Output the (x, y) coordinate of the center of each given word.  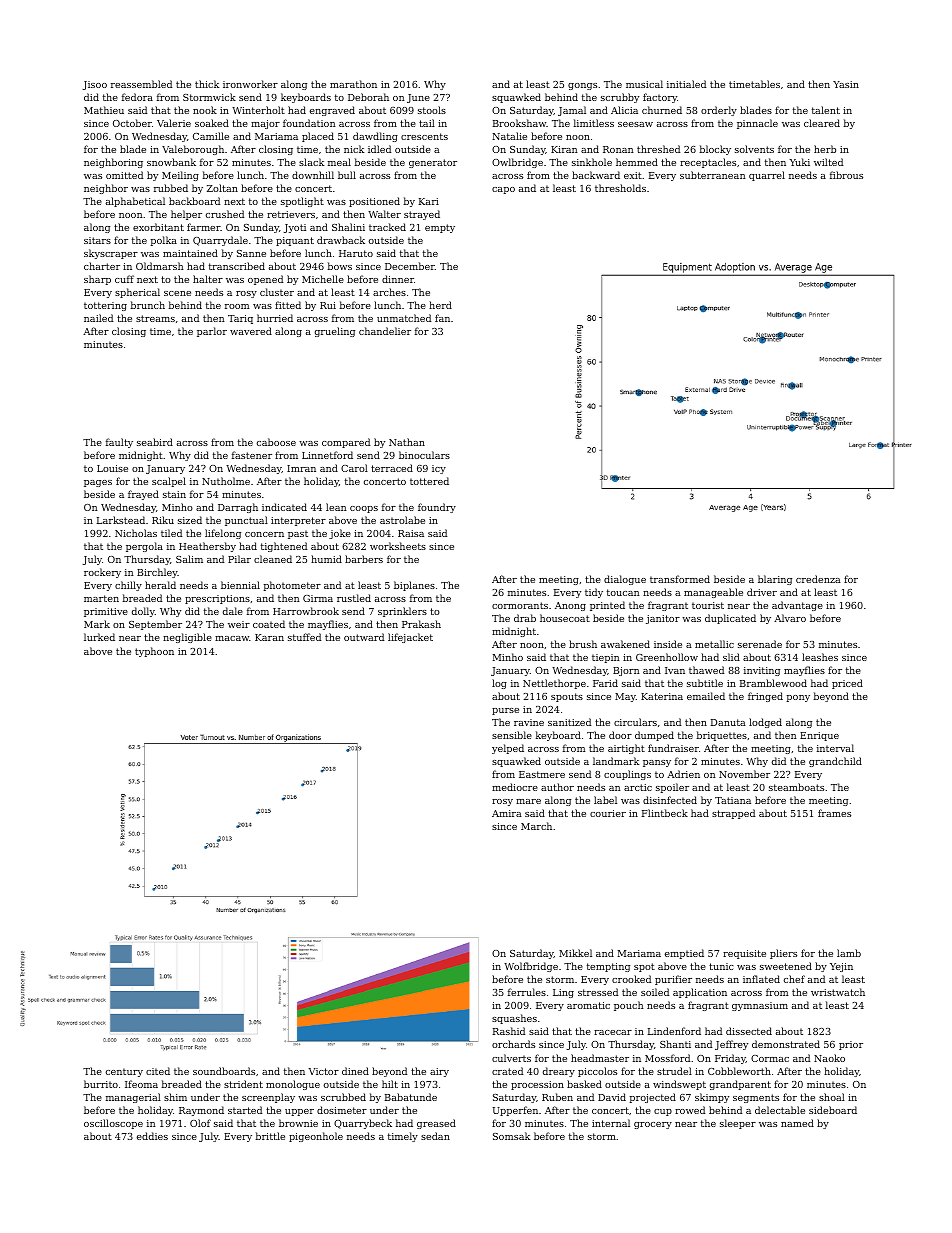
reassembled (141, 84)
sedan (435, 1136)
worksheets (398, 546)
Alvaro (790, 618)
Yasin (846, 84)
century (124, 1072)
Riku (163, 520)
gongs (582, 86)
